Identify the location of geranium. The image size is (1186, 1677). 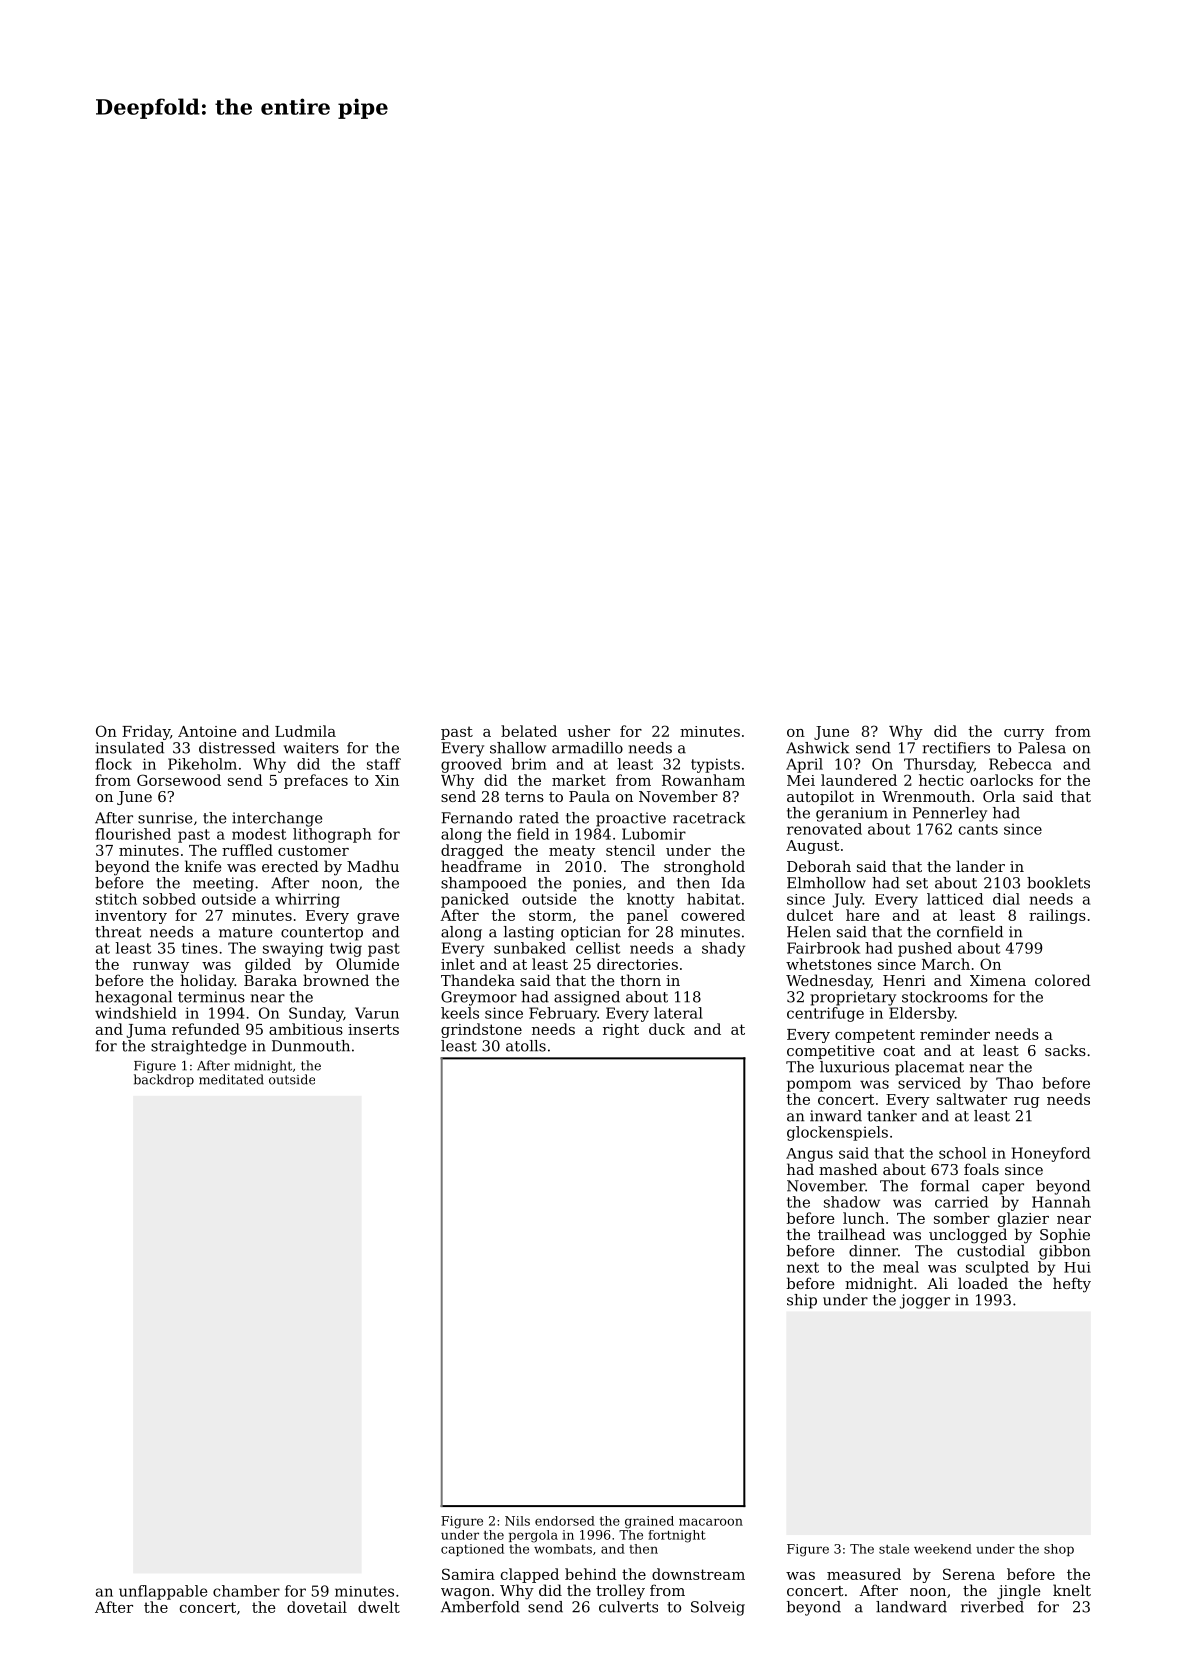
(852, 814).
